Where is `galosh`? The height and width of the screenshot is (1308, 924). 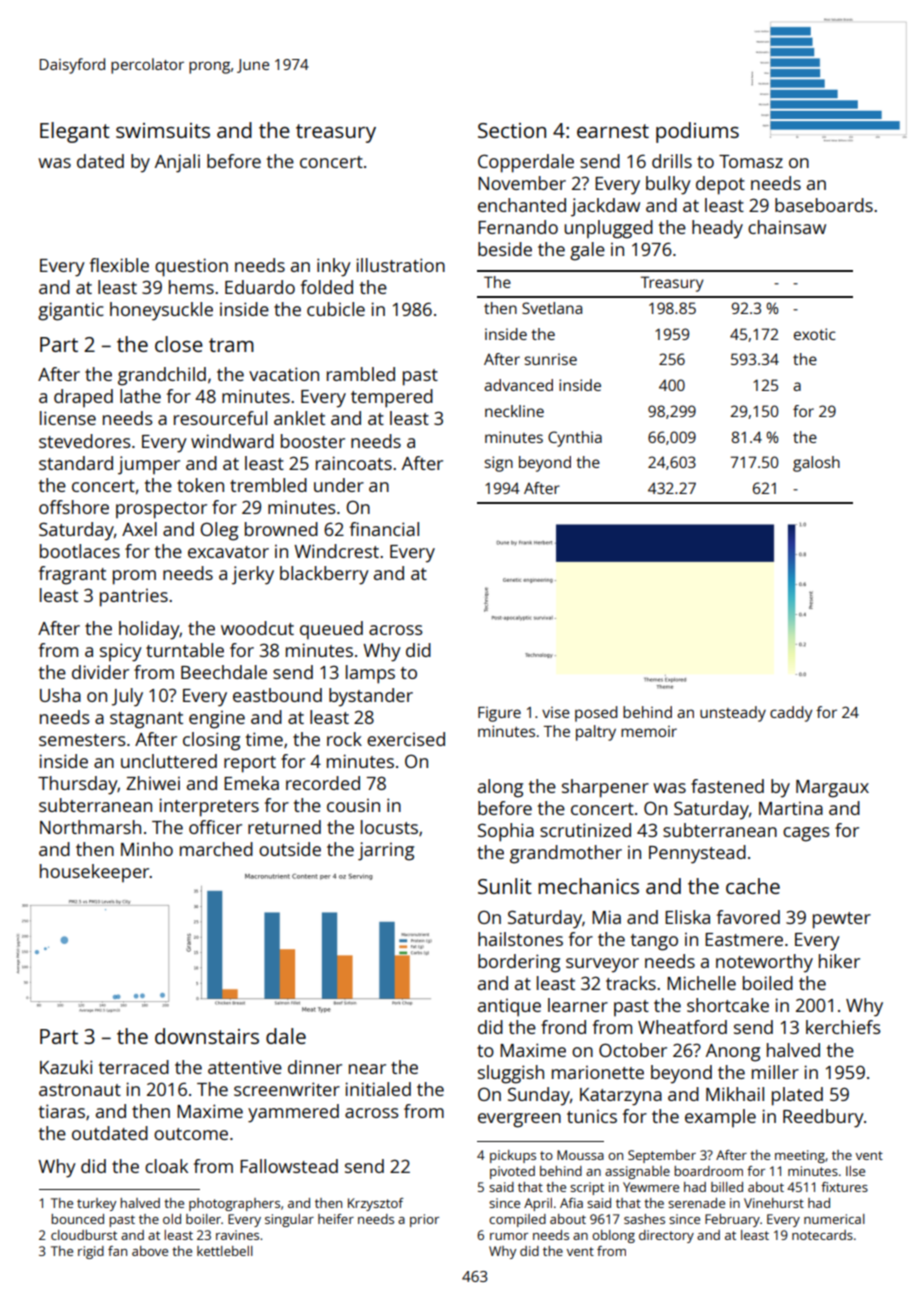
galosh is located at coordinates (816, 464).
